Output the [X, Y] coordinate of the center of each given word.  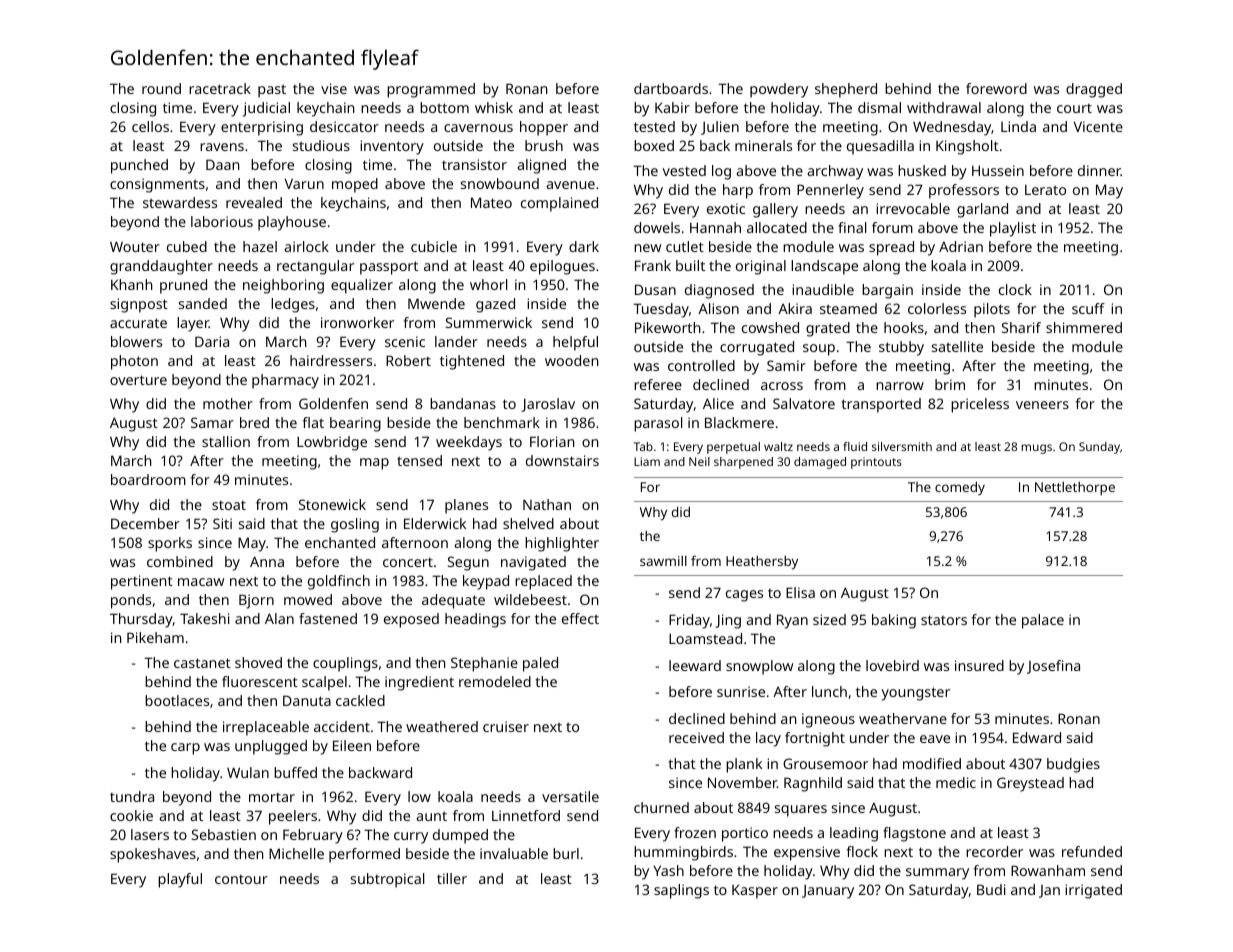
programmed [431, 90]
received [696, 737]
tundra [132, 796]
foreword [996, 88]
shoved [258, 662]
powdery [779, 90]
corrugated [757, 348]
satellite [957, 346]
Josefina [1053, 667]
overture [138, 380]
